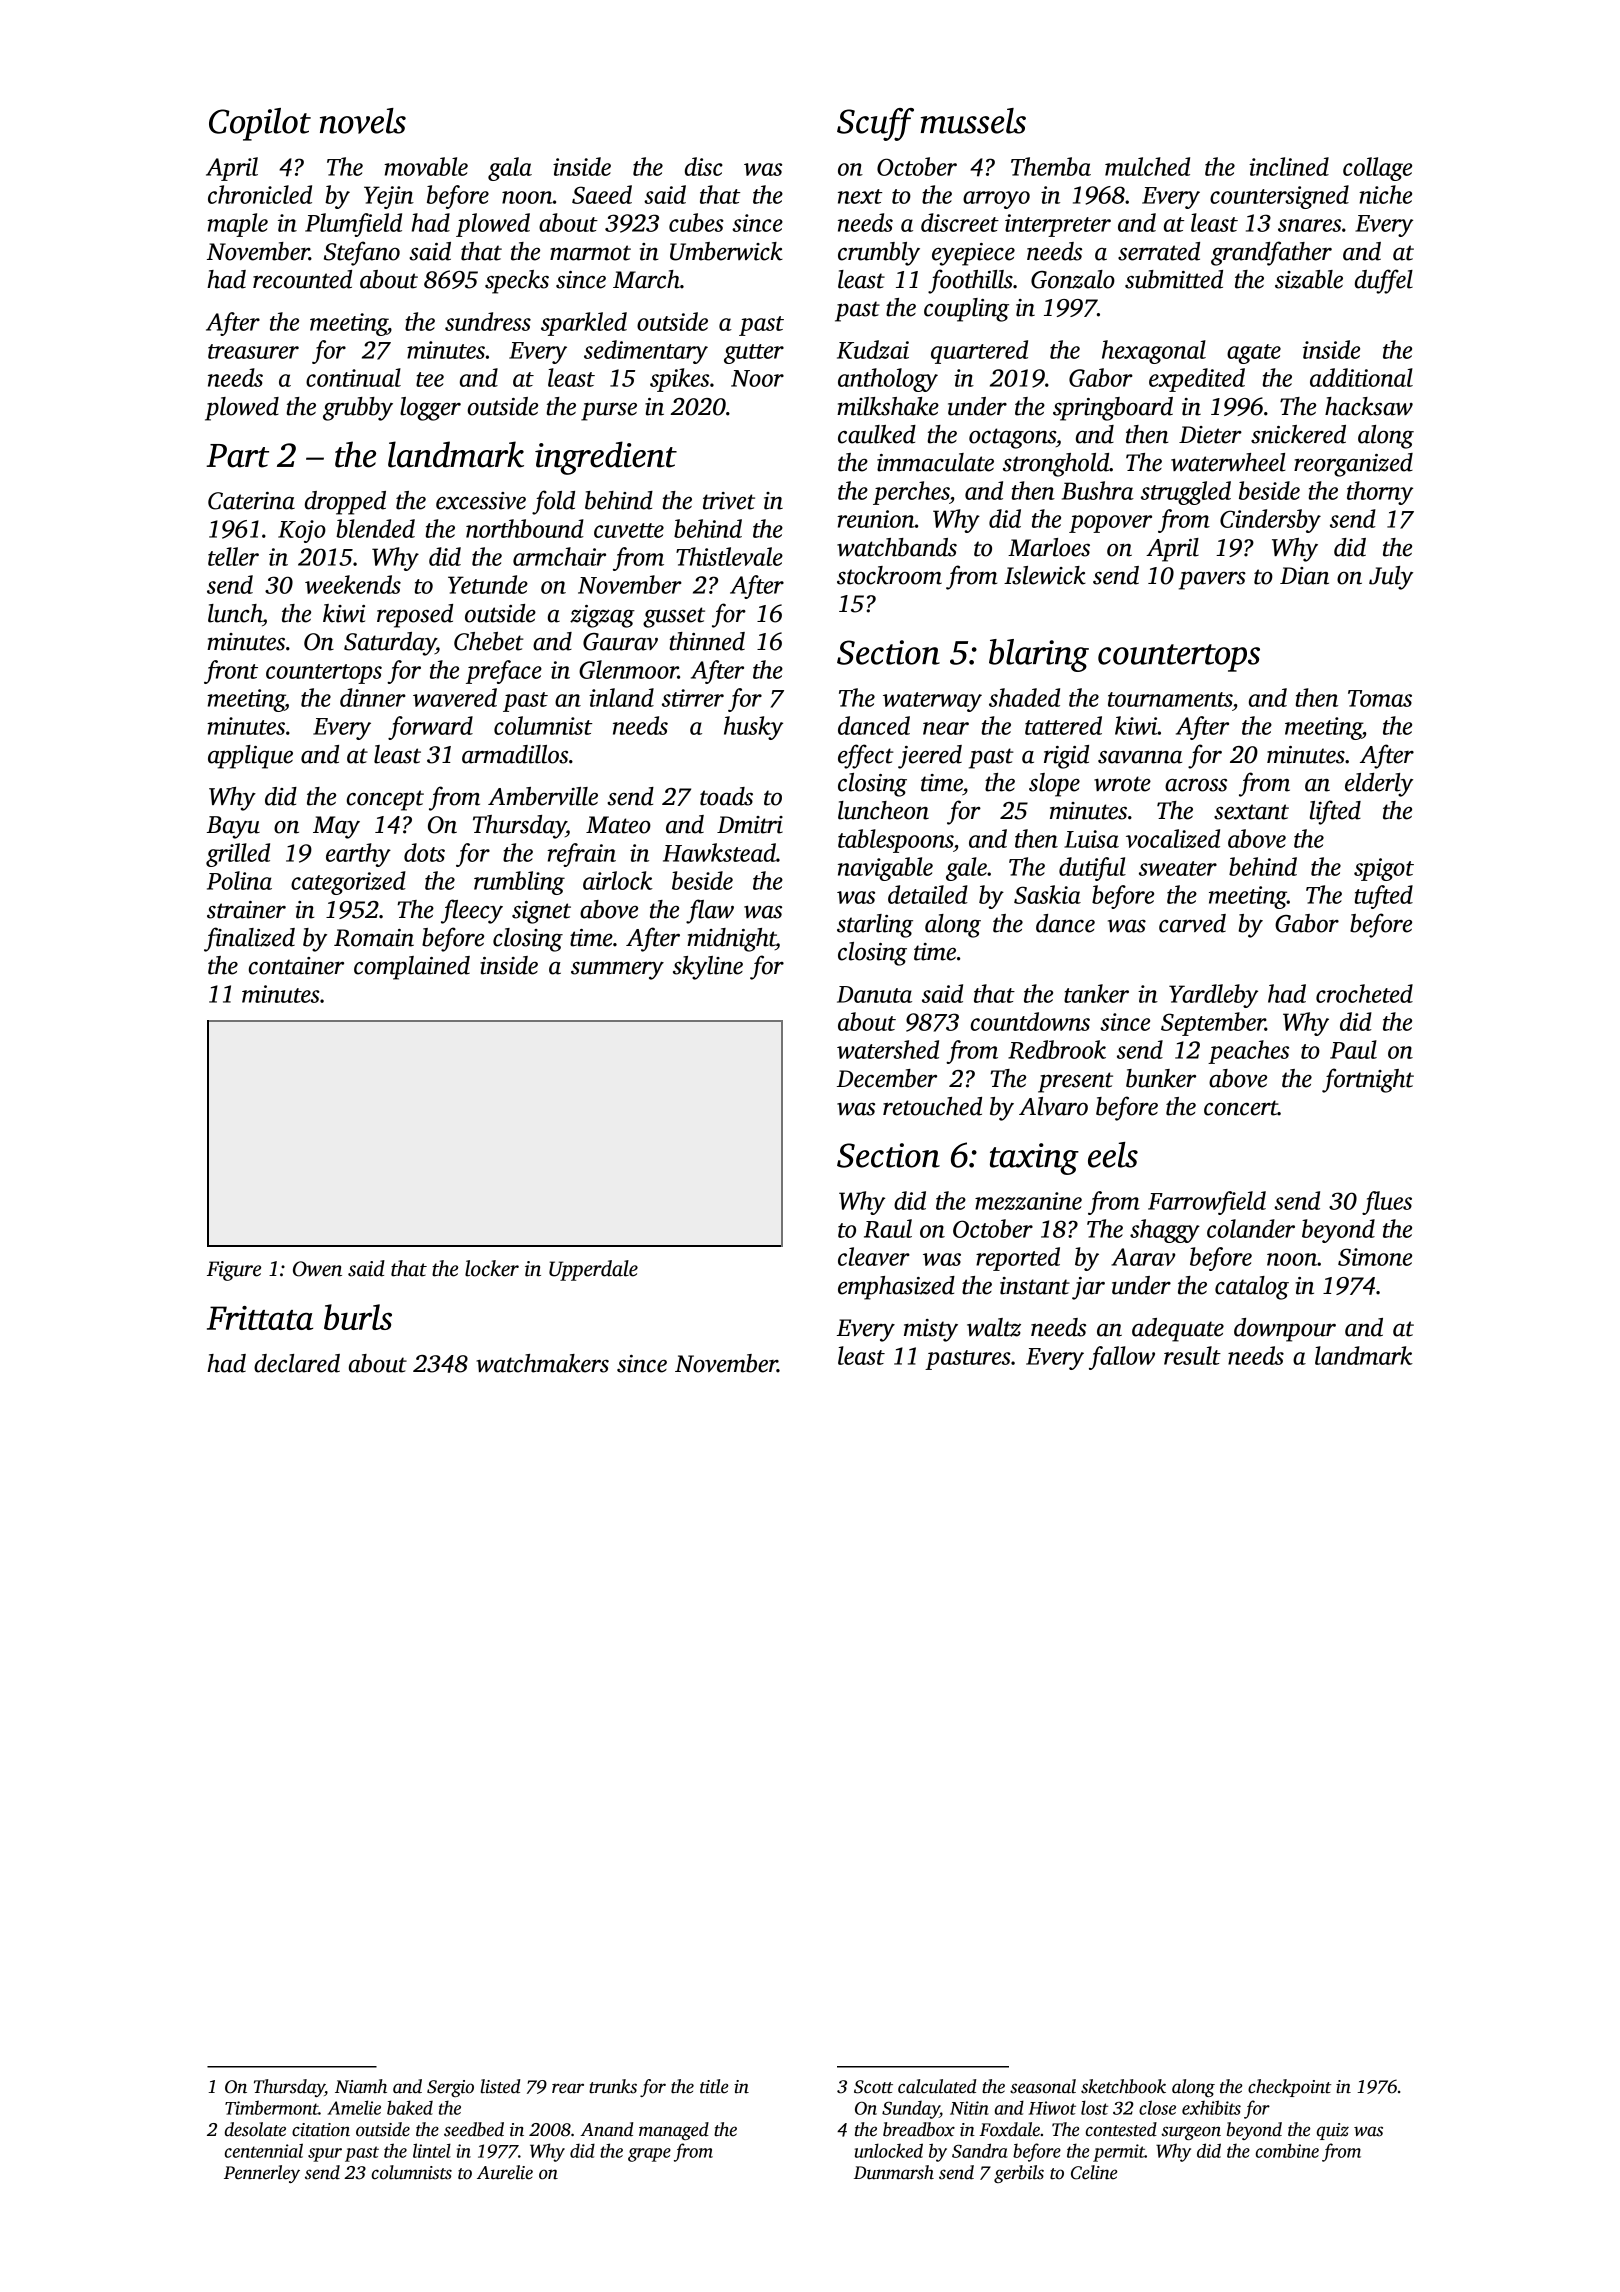  Describe the element at coordinates (1051, 166) in the screenshot. I see `Themba` at that location.
